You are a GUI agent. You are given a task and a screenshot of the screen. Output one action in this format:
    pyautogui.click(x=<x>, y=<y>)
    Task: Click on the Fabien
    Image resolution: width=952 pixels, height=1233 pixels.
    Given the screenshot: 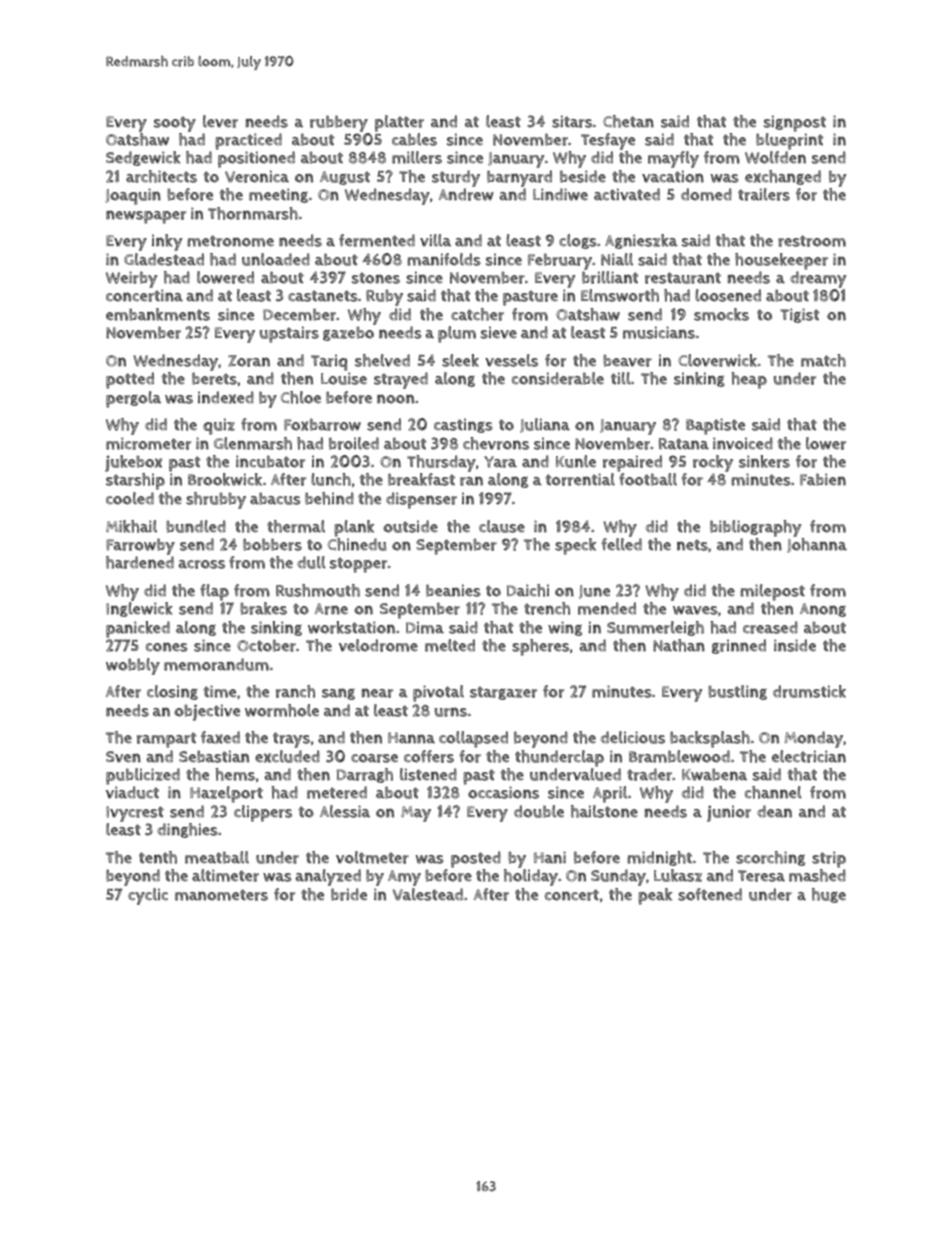 What is the action you would take?
    pyautogui.click(x=823, y=479)
